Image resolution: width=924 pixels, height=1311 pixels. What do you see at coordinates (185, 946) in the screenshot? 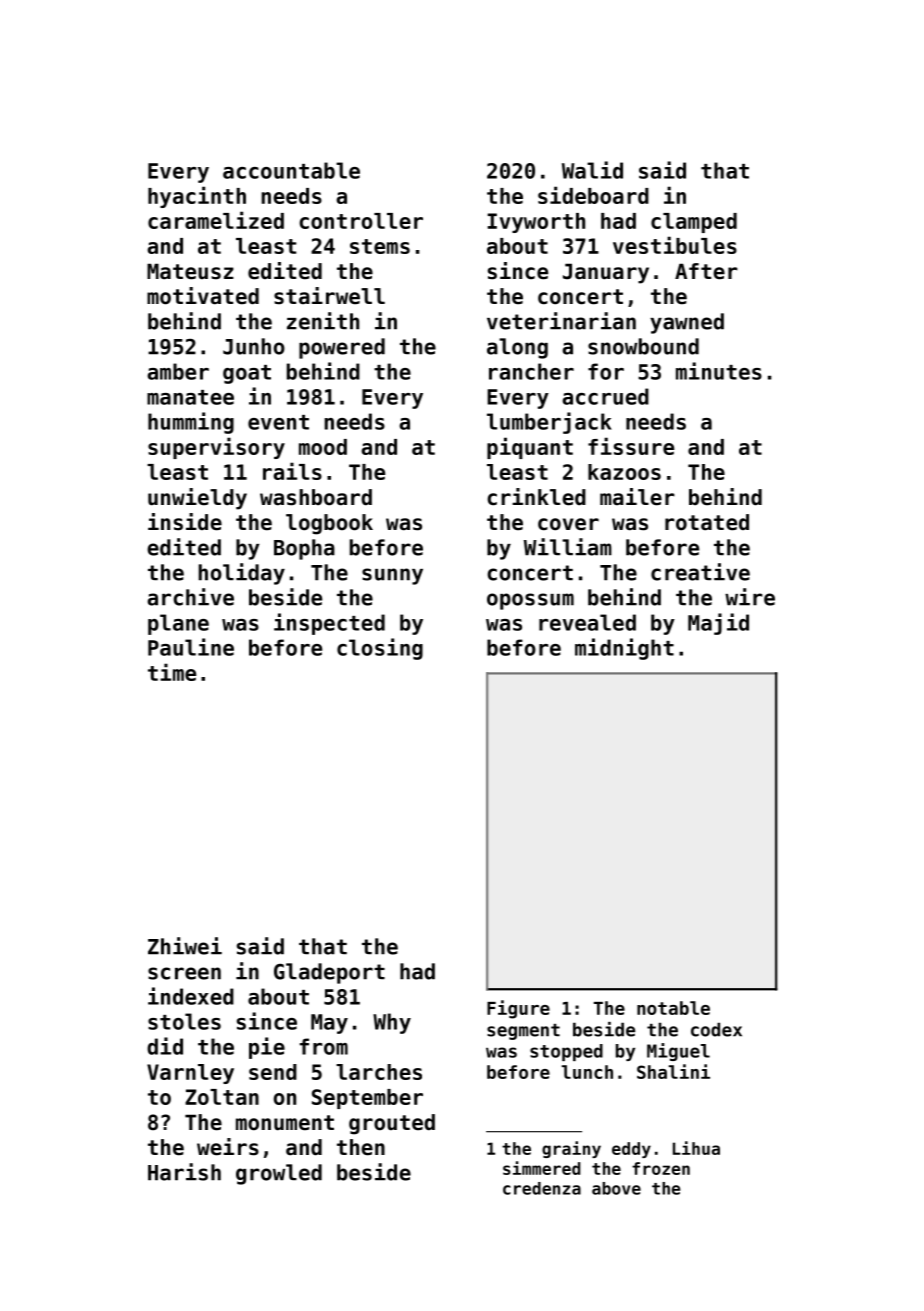
I see `Zhiwei` at bounding box center [185, 946].
